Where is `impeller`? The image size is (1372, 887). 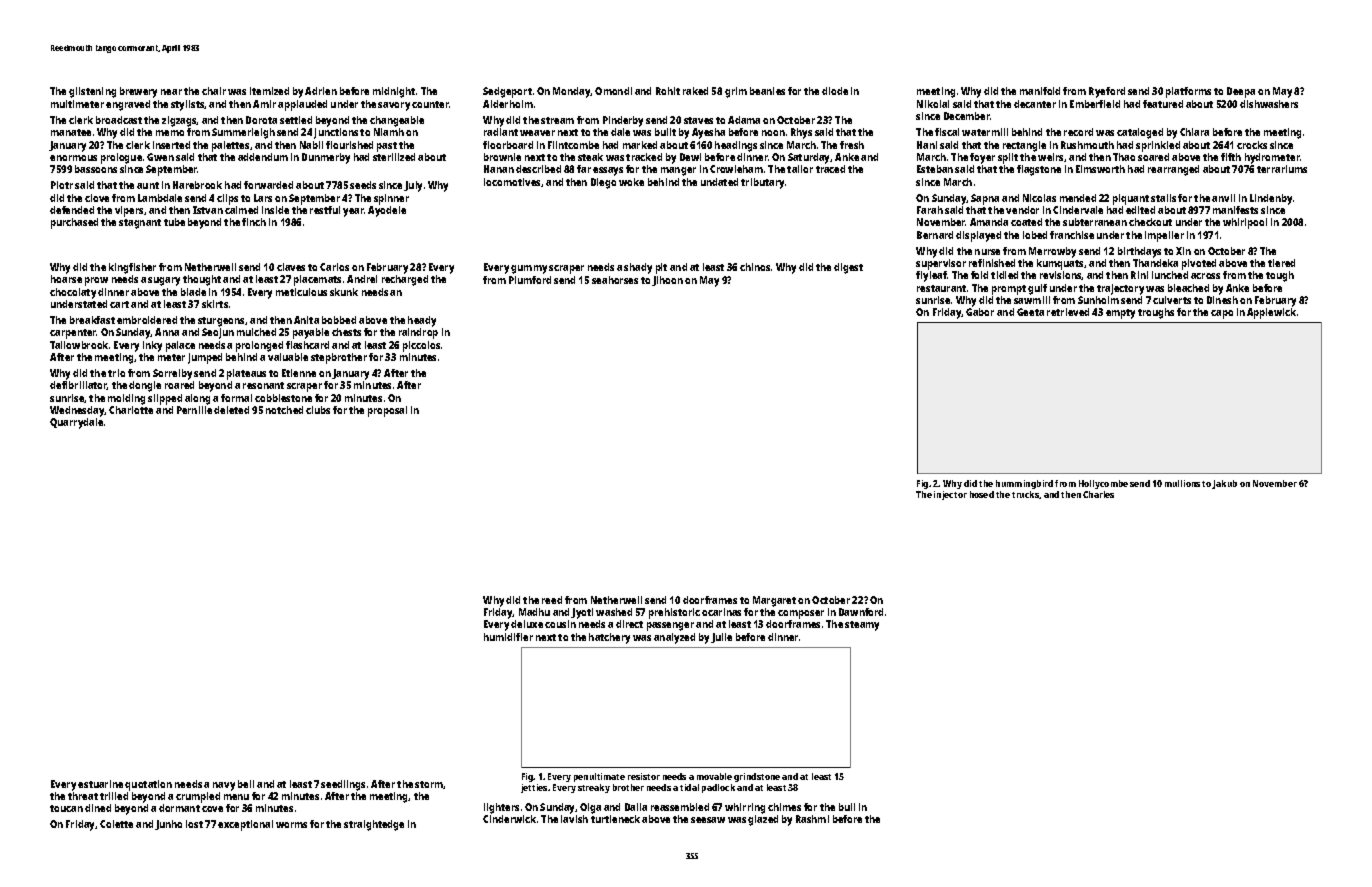 impeller is located at coordinates (1164, 236).
